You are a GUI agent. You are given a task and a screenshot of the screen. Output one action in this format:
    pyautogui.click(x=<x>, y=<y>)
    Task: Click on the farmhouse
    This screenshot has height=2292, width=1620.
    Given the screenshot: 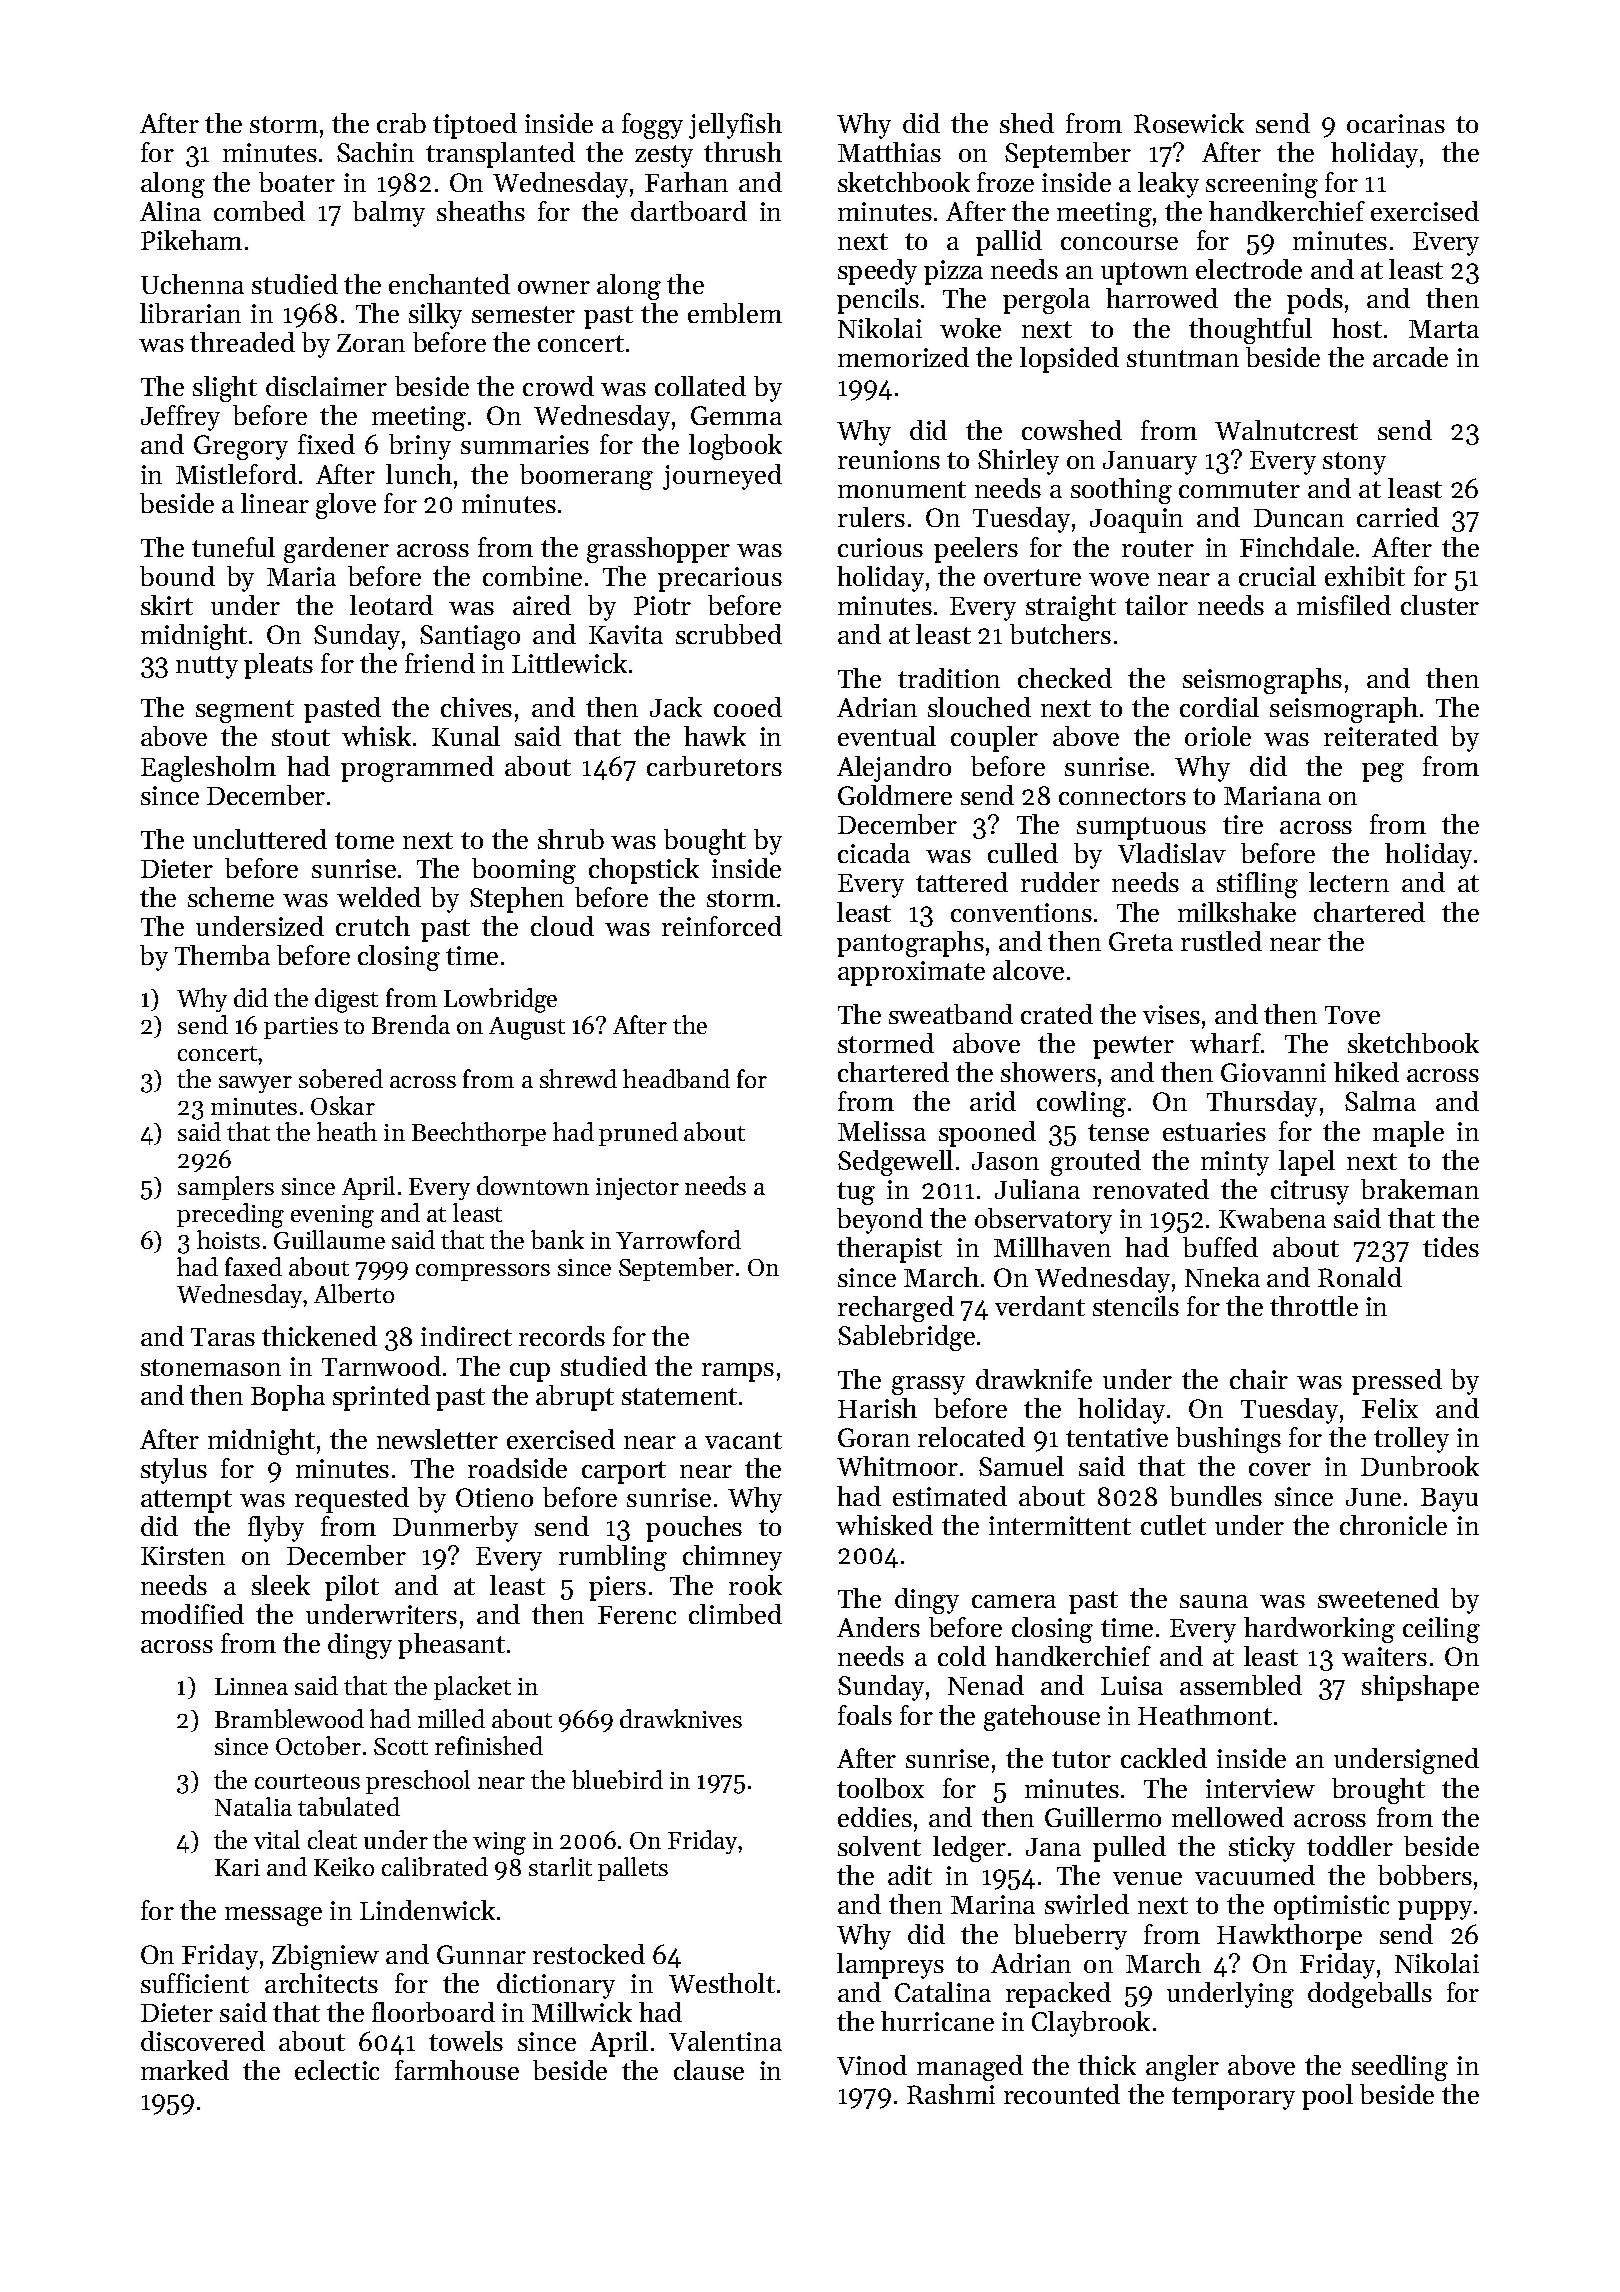 What is the action you would take?
    pyautogui.click(x=457, y=2070)
